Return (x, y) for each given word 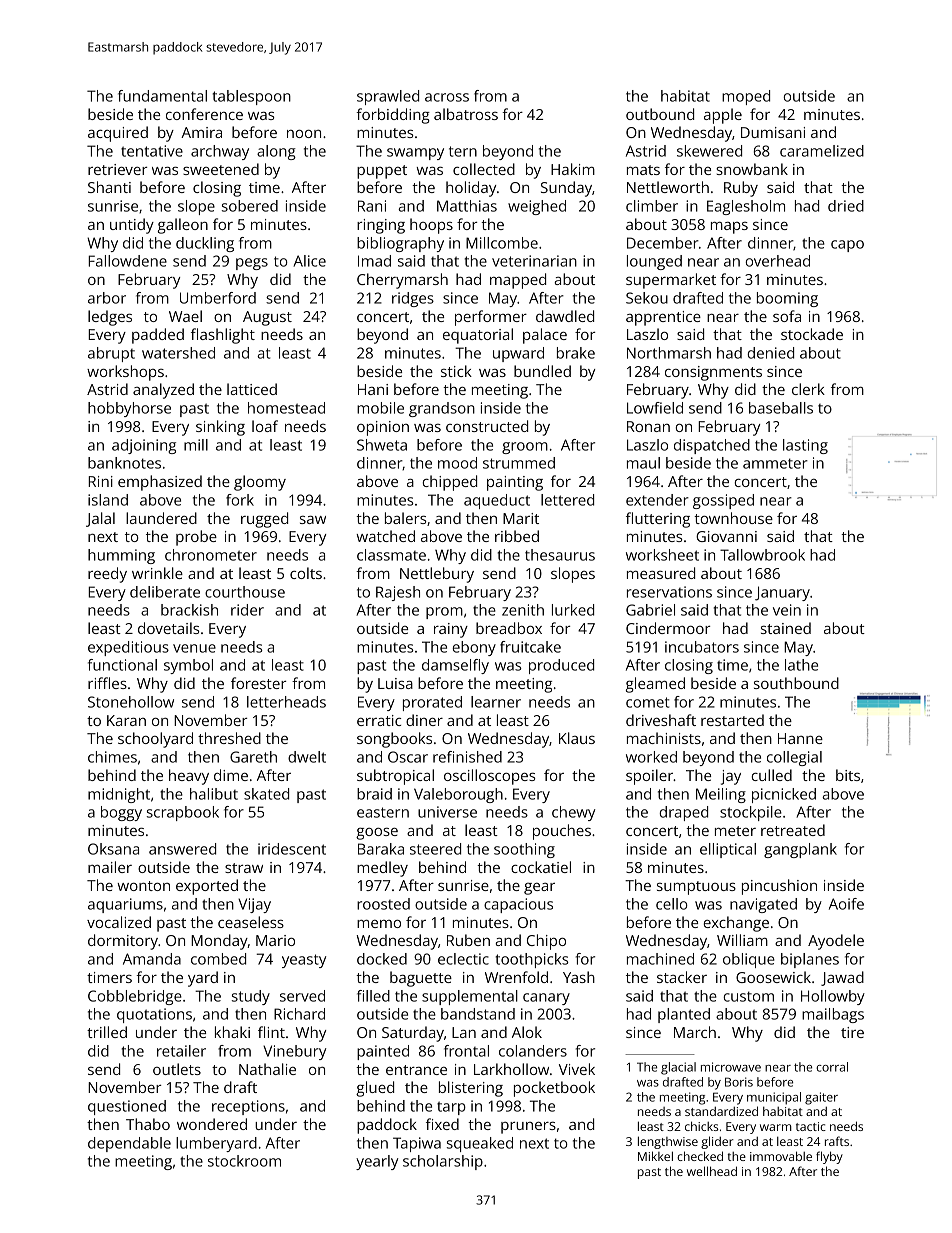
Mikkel (655, 1156)
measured (661, 573)
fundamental (162, 96)
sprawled (388, 97)
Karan (126, 720)
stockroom (244, 1161)
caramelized (822, 151)
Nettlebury (437, 575)
